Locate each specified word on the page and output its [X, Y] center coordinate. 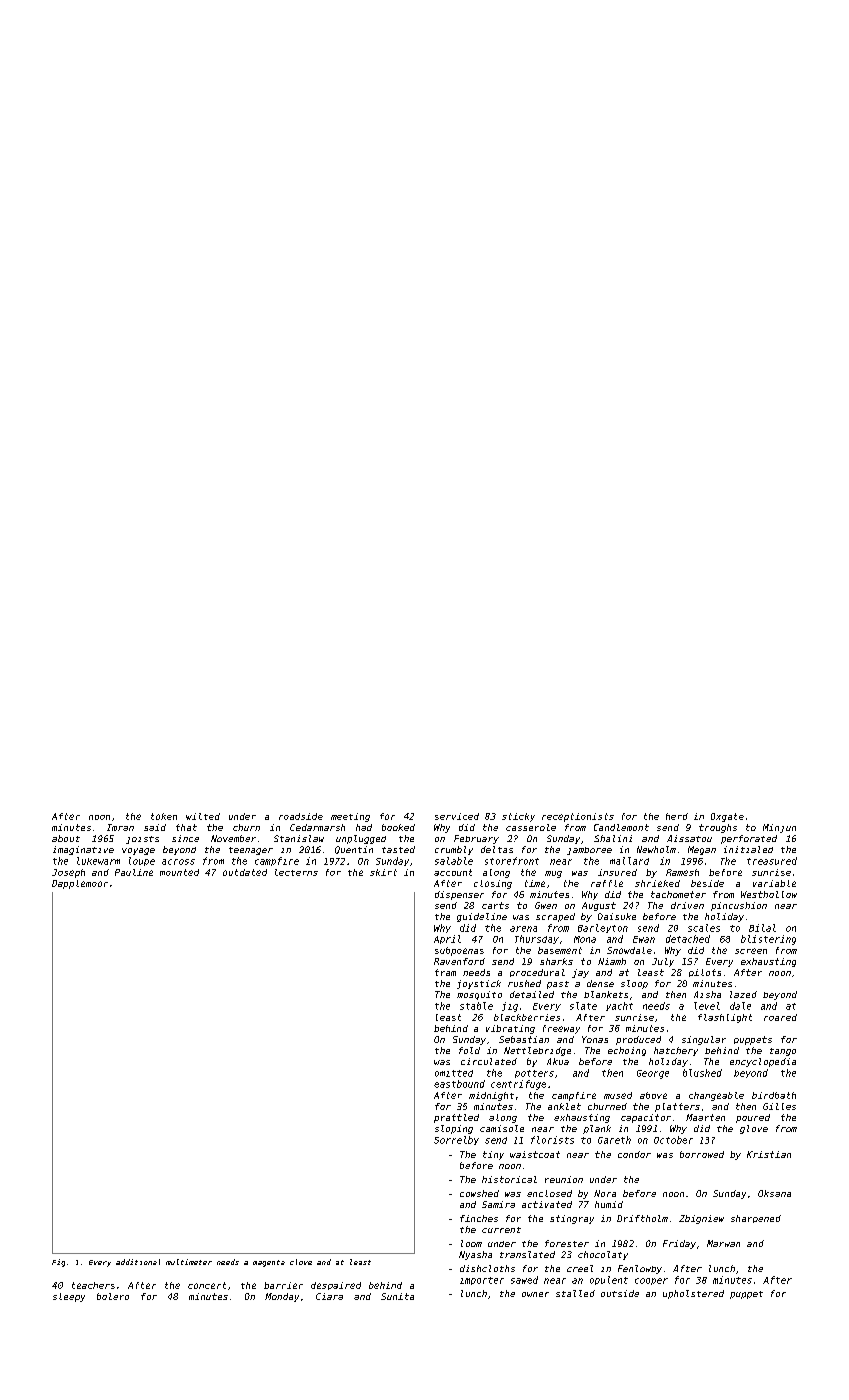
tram [445, 972]
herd [677, 816]
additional [138, 1262]
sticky [518, 817]
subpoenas [459, 951]
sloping [454, 1129]
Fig [58, 1263]
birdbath [774, 1095]
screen [751, 951]
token [164, 816]
